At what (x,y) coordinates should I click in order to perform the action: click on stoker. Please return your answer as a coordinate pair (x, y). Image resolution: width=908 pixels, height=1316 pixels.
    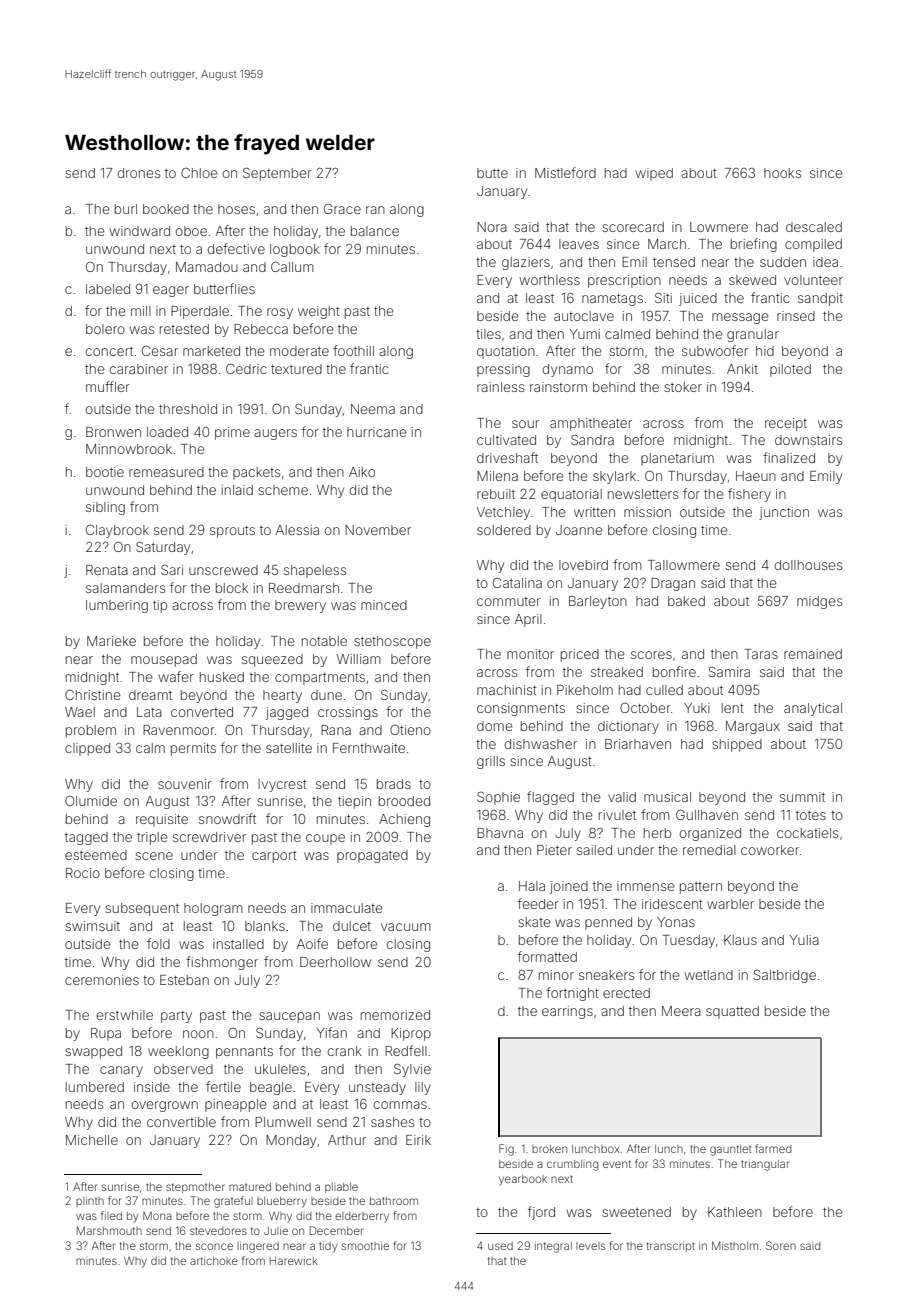
    Looking at the image, I should click on (683, 387).
